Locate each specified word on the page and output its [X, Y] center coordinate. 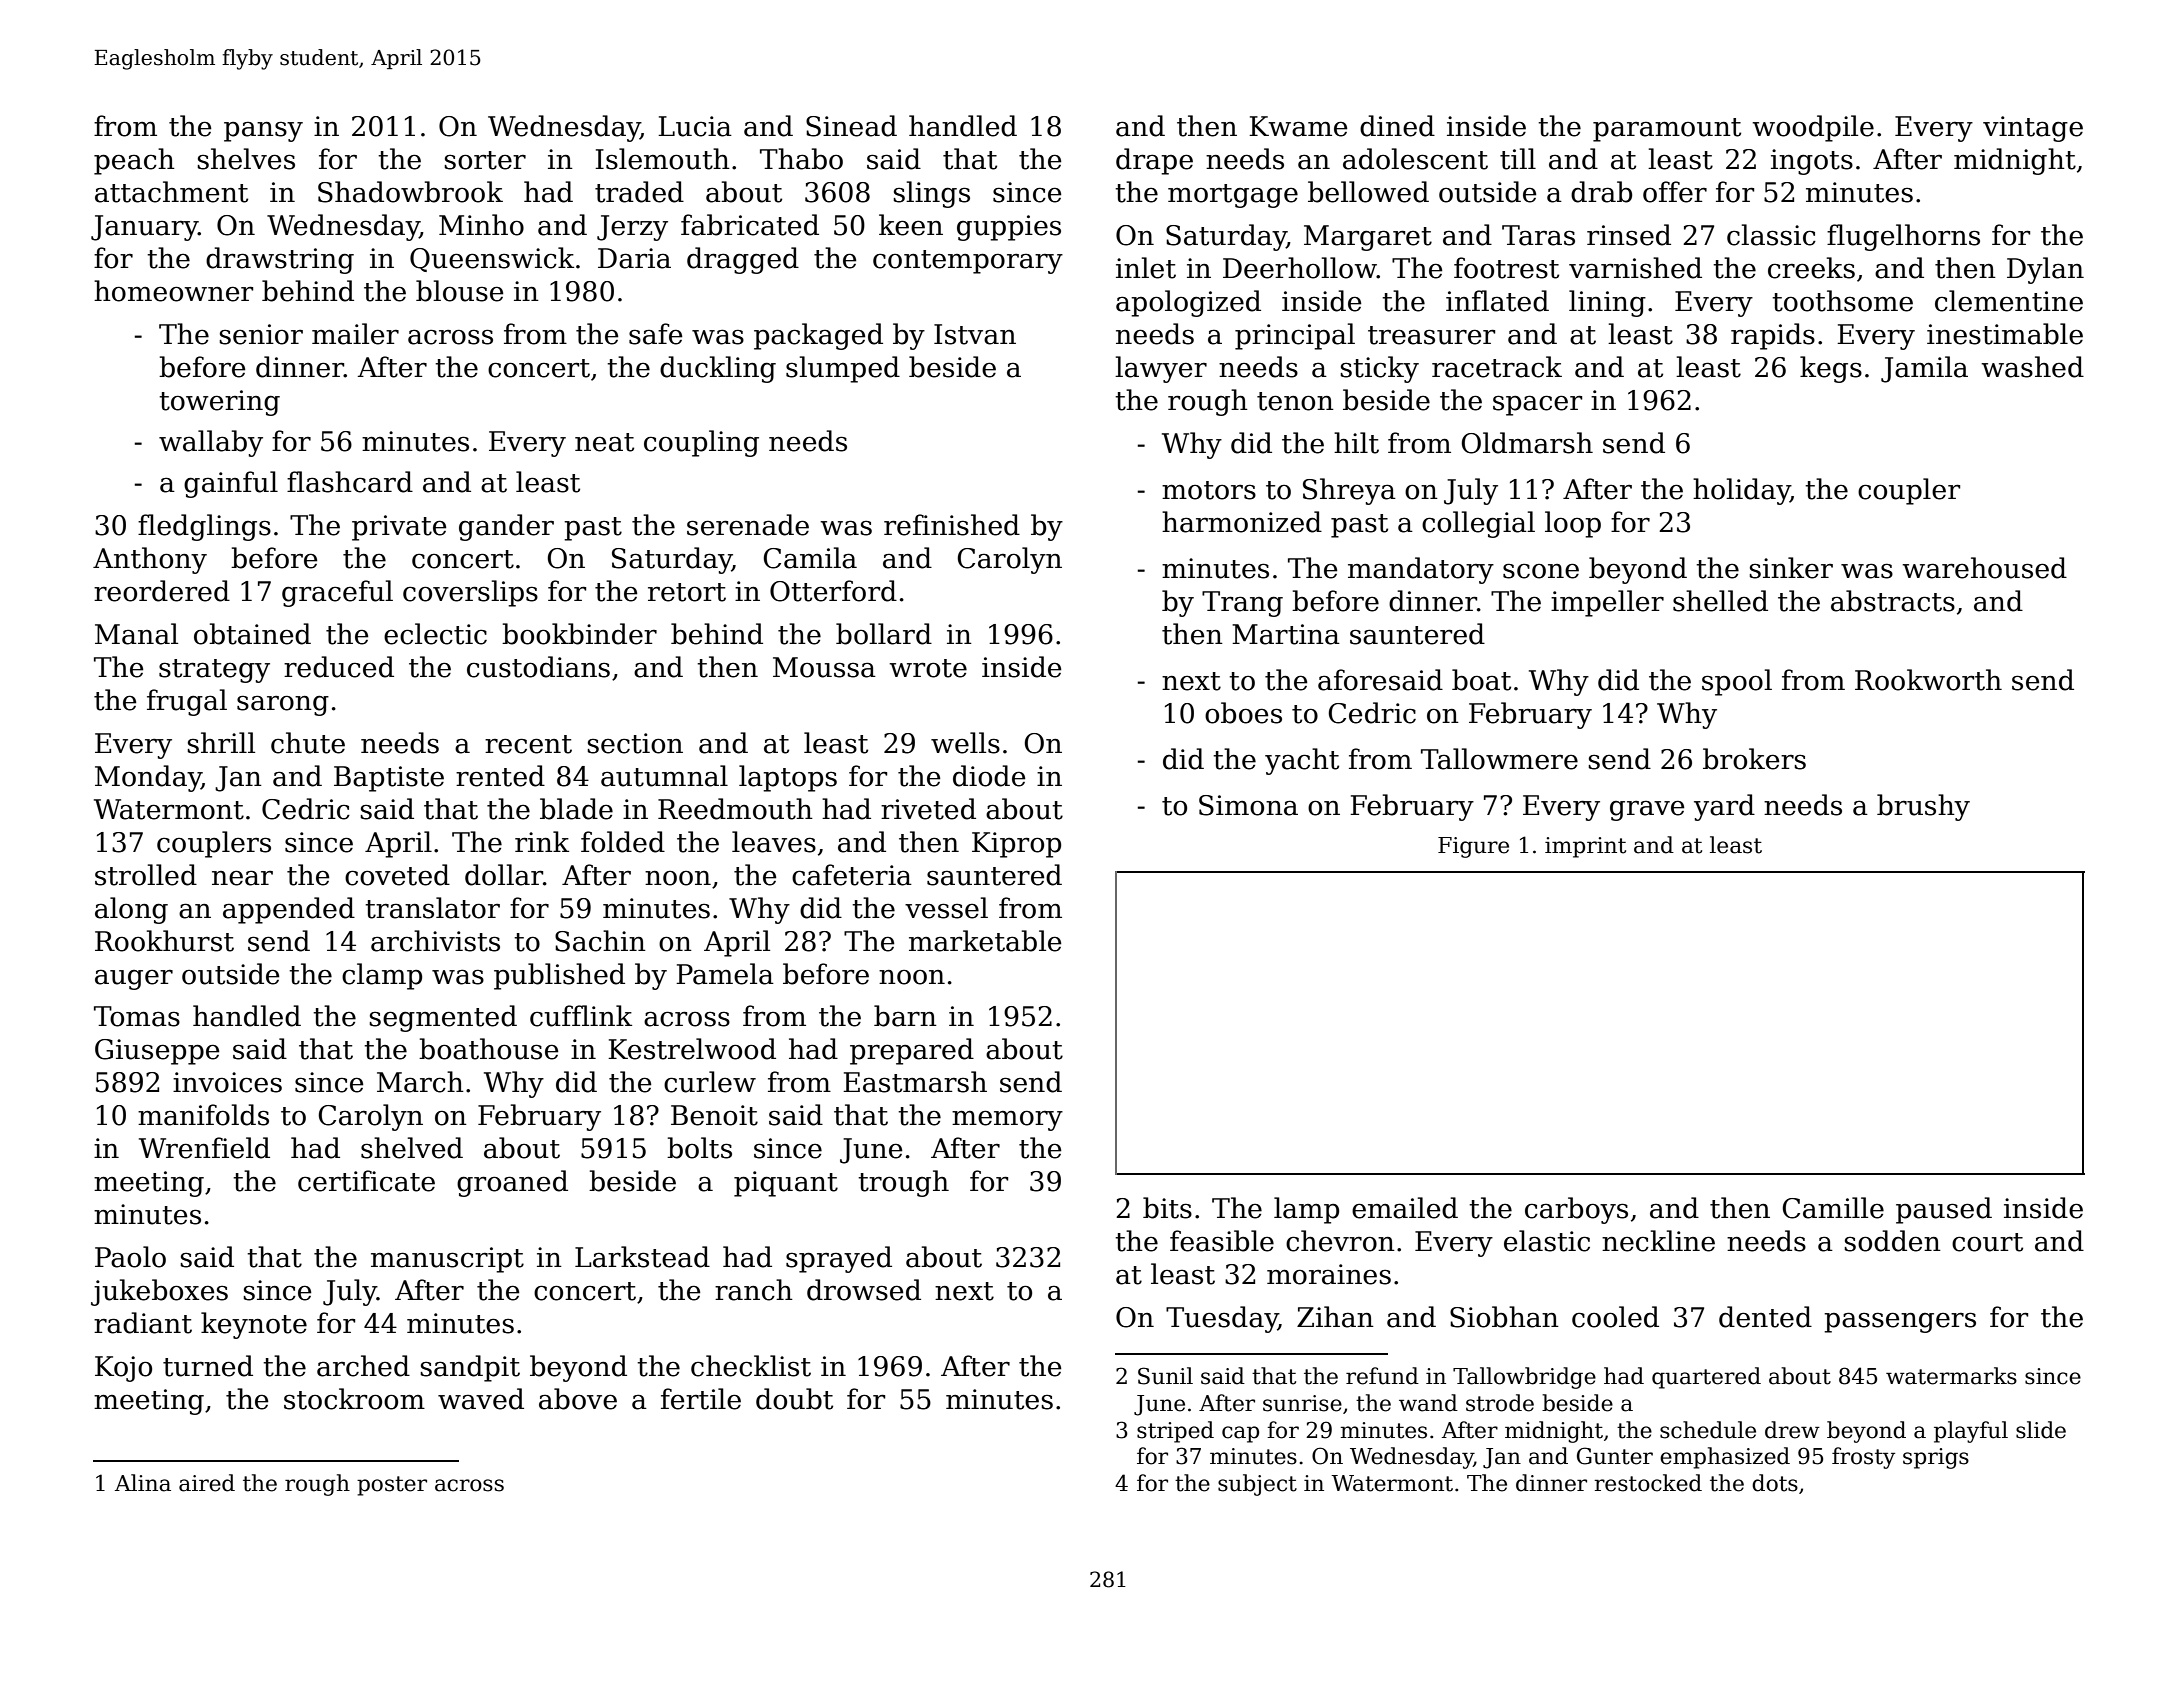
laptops [788, 778]
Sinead [851, 126]
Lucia [695, 126]
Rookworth [1928, 680]
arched [363, 1366]
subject [1257, 1485]
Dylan [2045, 270]
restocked [1648, 1483]
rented [500, 776]
